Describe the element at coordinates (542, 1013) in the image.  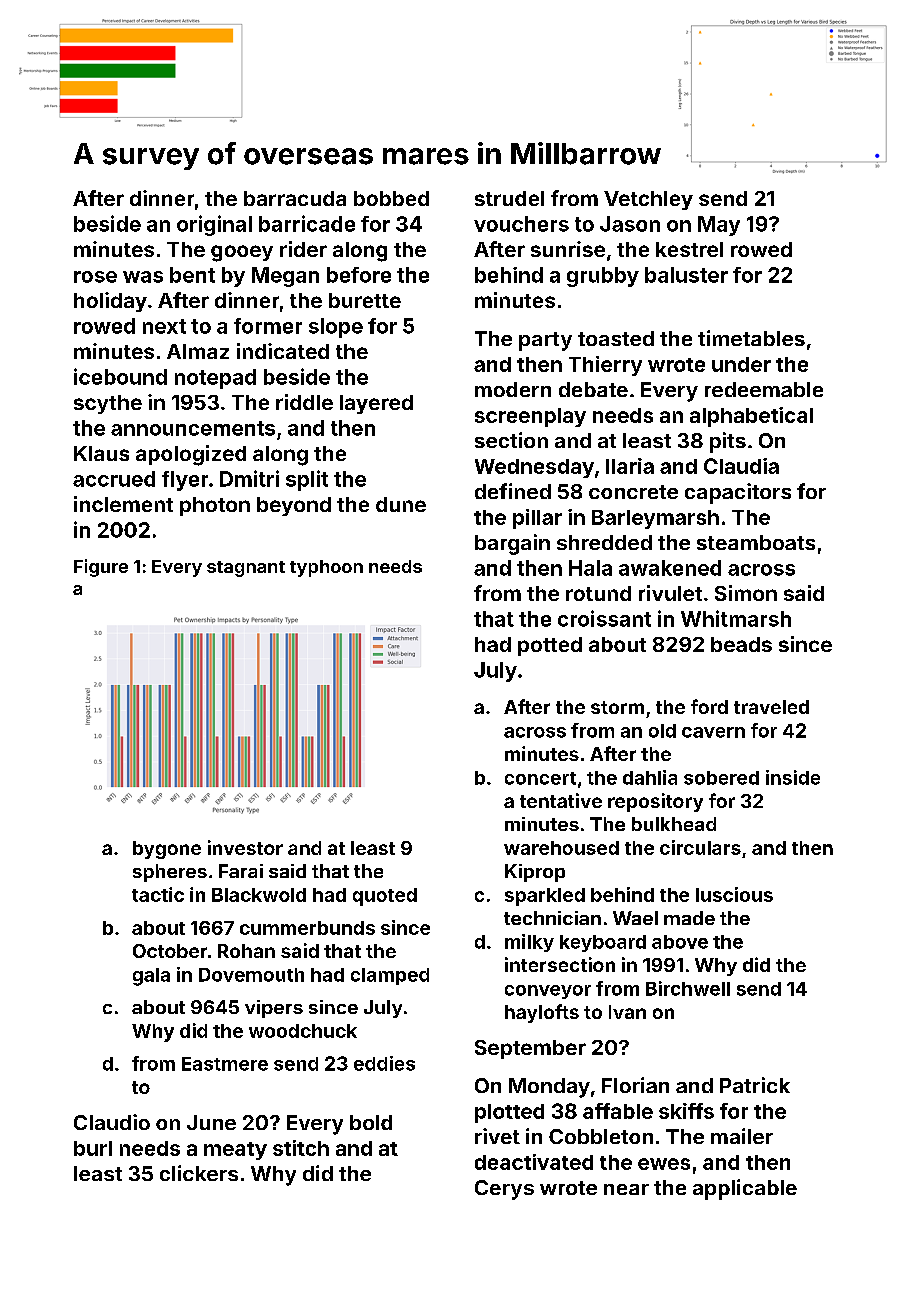
I see `haylofts` at that location.
